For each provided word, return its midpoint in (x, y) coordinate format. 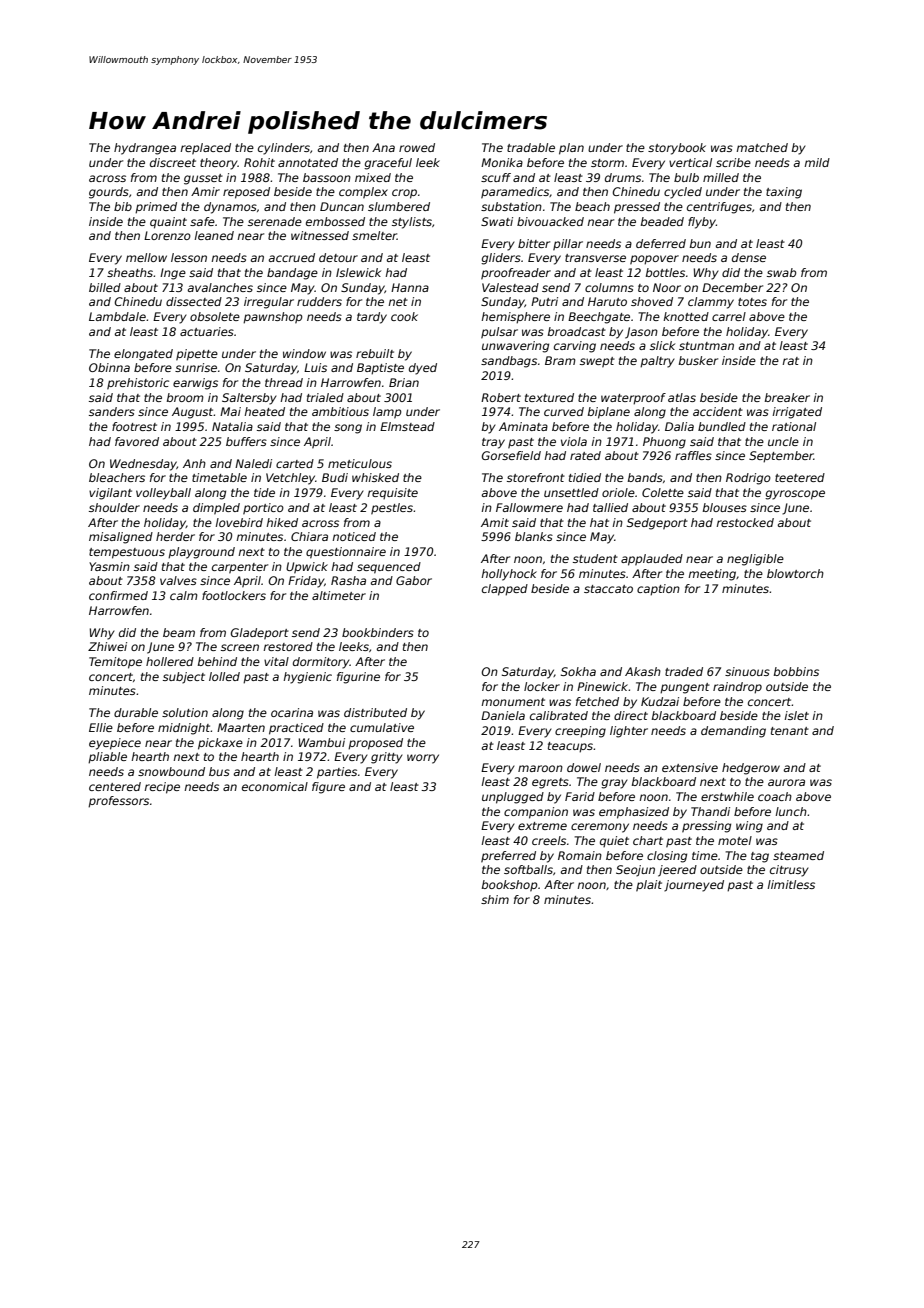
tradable (531, 147)
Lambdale (117, 316)
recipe (162, 788)
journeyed (694, 886)
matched (762, 147)
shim (495, 899)
